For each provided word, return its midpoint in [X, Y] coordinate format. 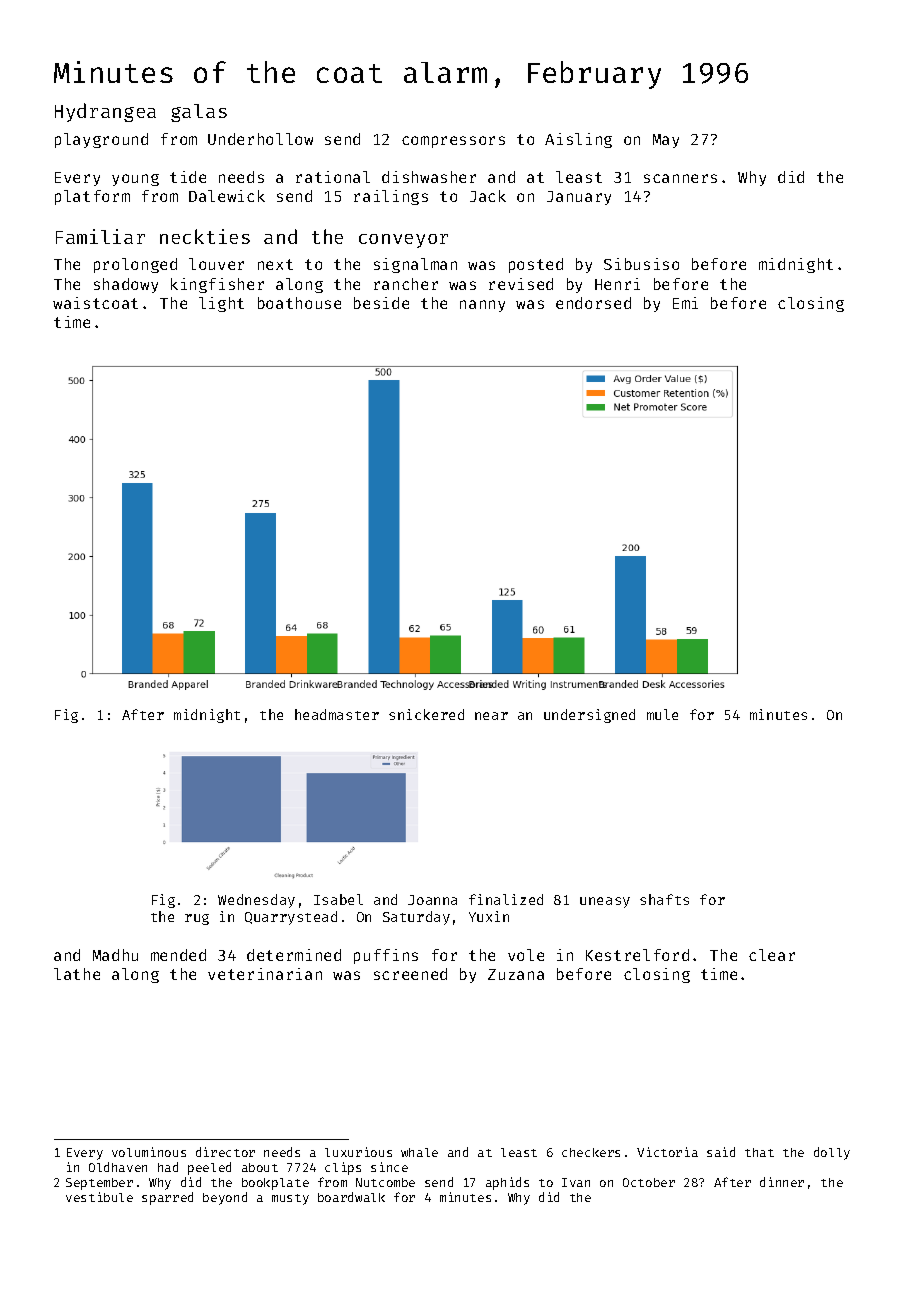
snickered [426, 714]
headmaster [337, 714]
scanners [680, 178]
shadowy [126, 285]
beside [381, 303]
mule [662, 714]
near [491, 716]
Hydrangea [105, 112]
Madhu [115, 955]
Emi [685, 303]
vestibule [99, 1197]
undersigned [589, 716]
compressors [453, 142]
